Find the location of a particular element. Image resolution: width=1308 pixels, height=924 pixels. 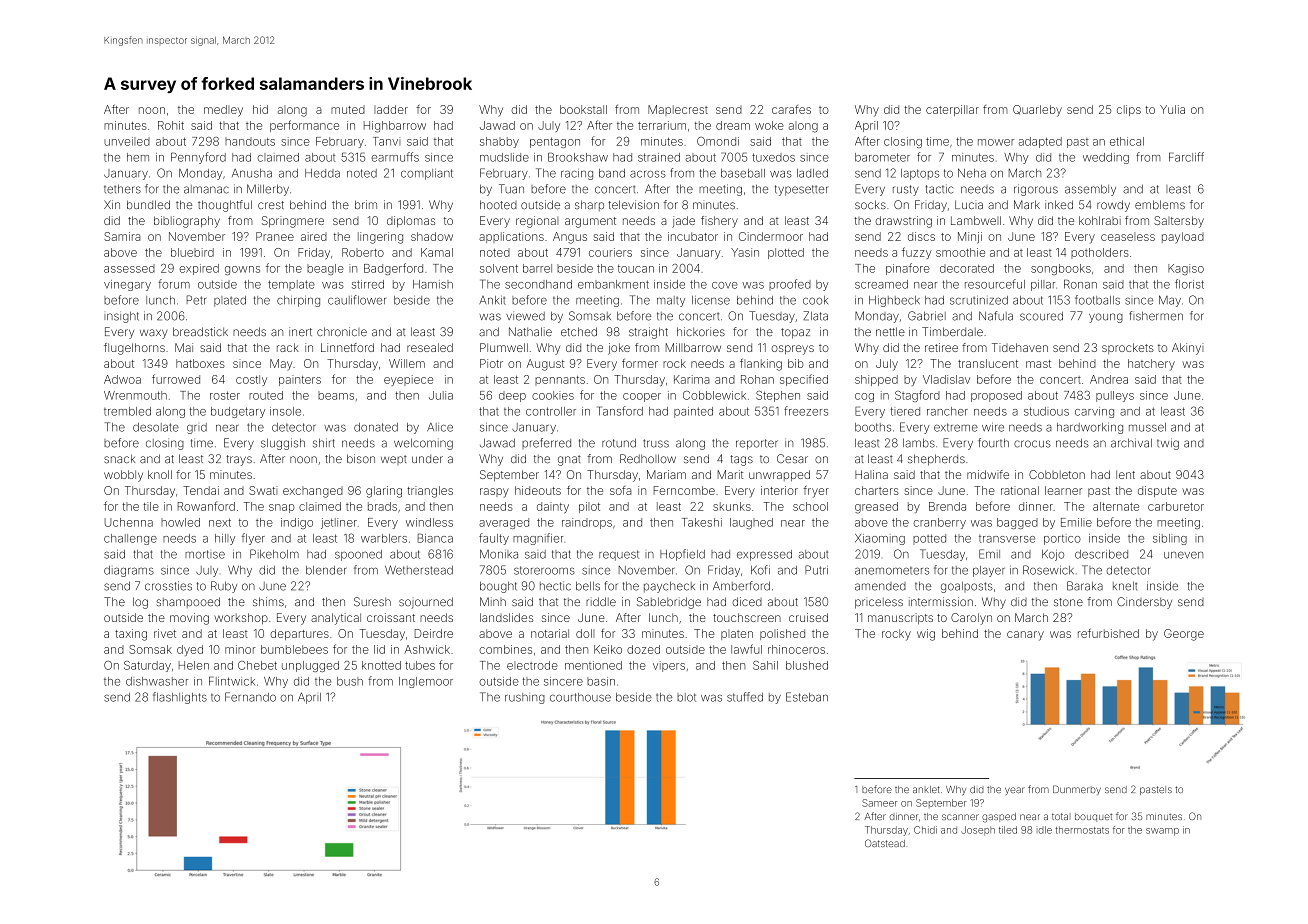

smoothie is located at coordinates (960, 252).
